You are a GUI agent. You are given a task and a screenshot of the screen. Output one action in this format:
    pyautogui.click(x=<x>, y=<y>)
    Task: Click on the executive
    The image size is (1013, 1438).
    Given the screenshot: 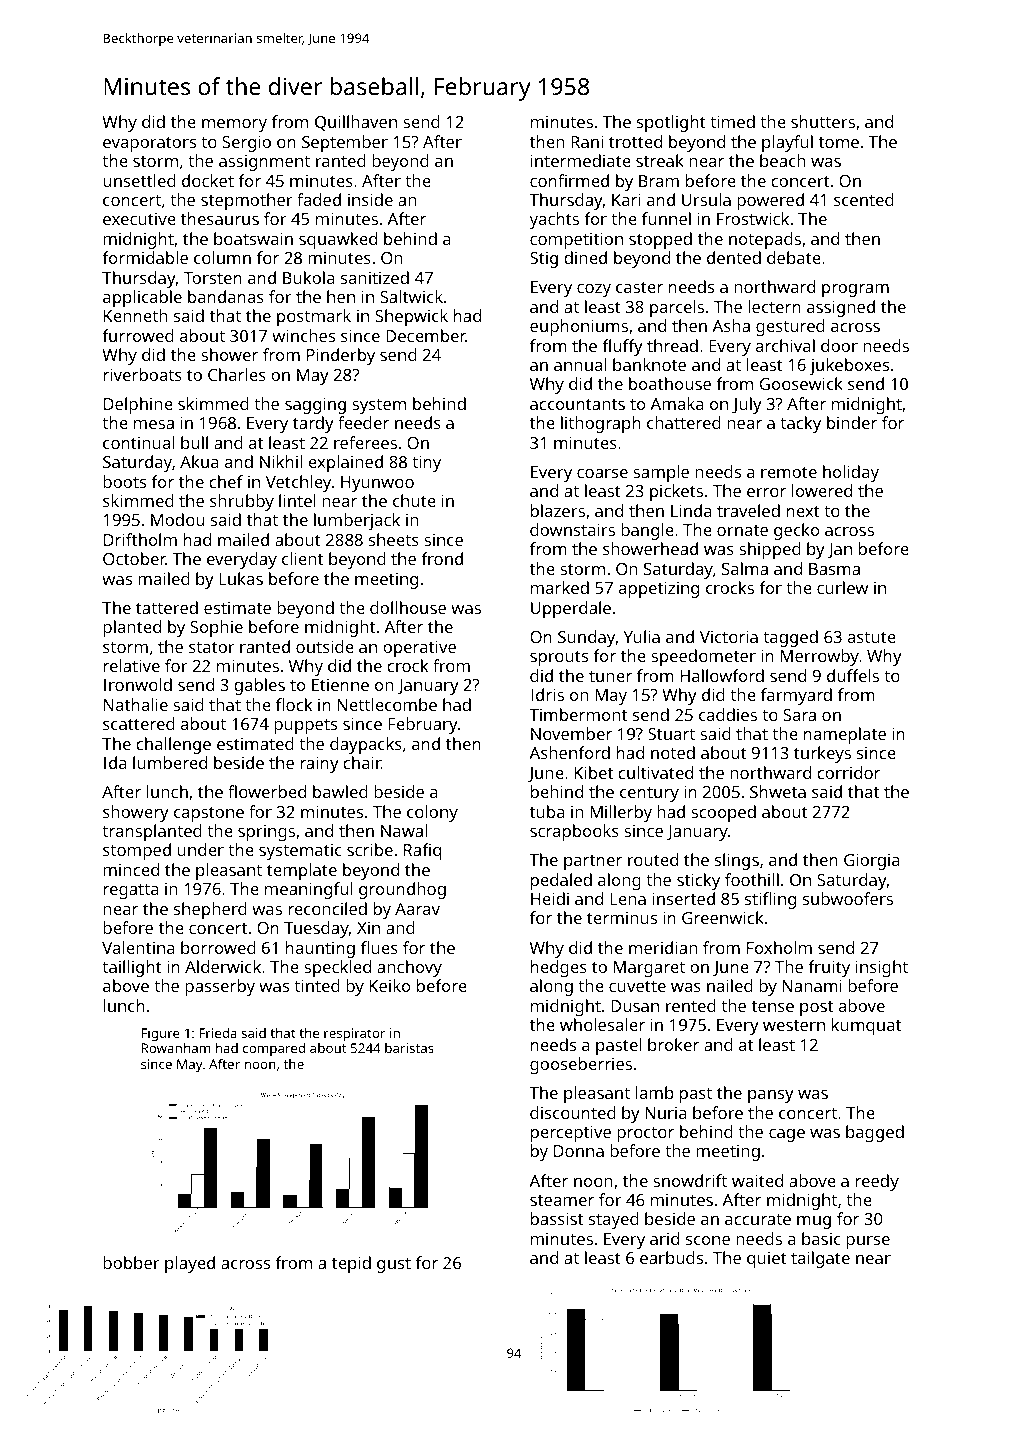 What is the action you would take?
    pyautogui.click(x=139, y=219)
